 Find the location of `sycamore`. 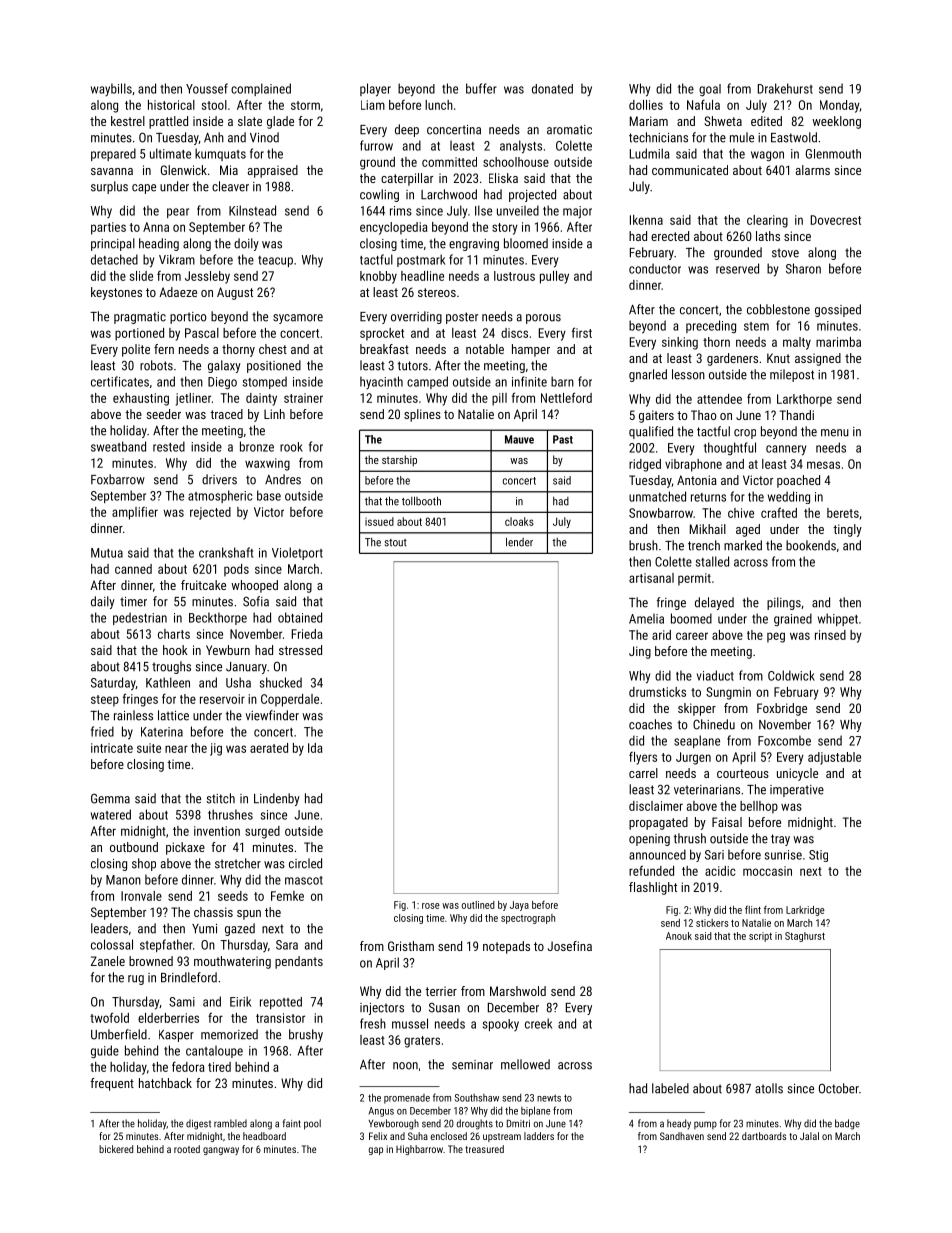

sycamore is located at coordinates (298, 319).
